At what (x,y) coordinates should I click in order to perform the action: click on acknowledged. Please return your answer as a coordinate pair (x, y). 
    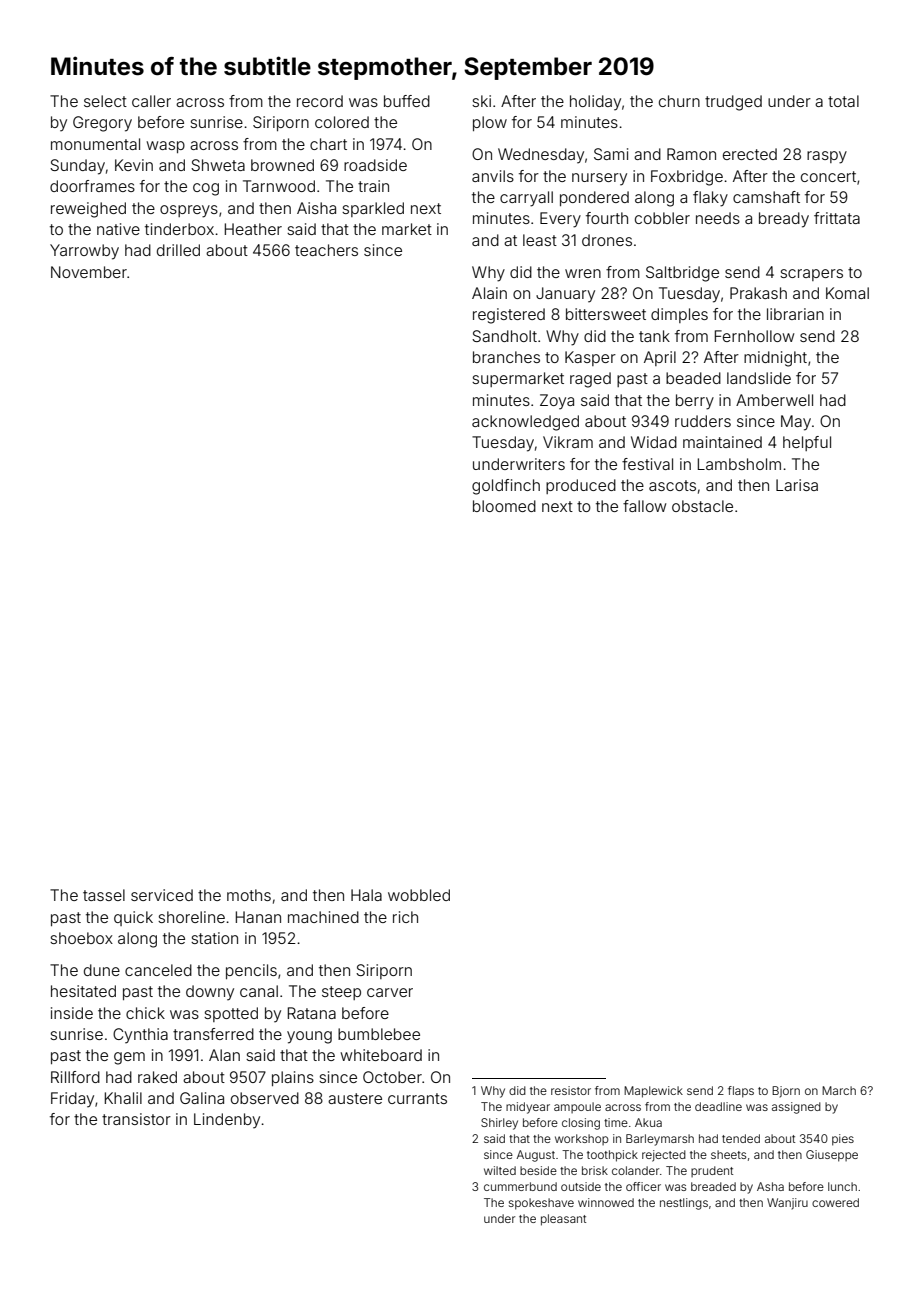
    Looking at the image, I should click on (525, 423).
